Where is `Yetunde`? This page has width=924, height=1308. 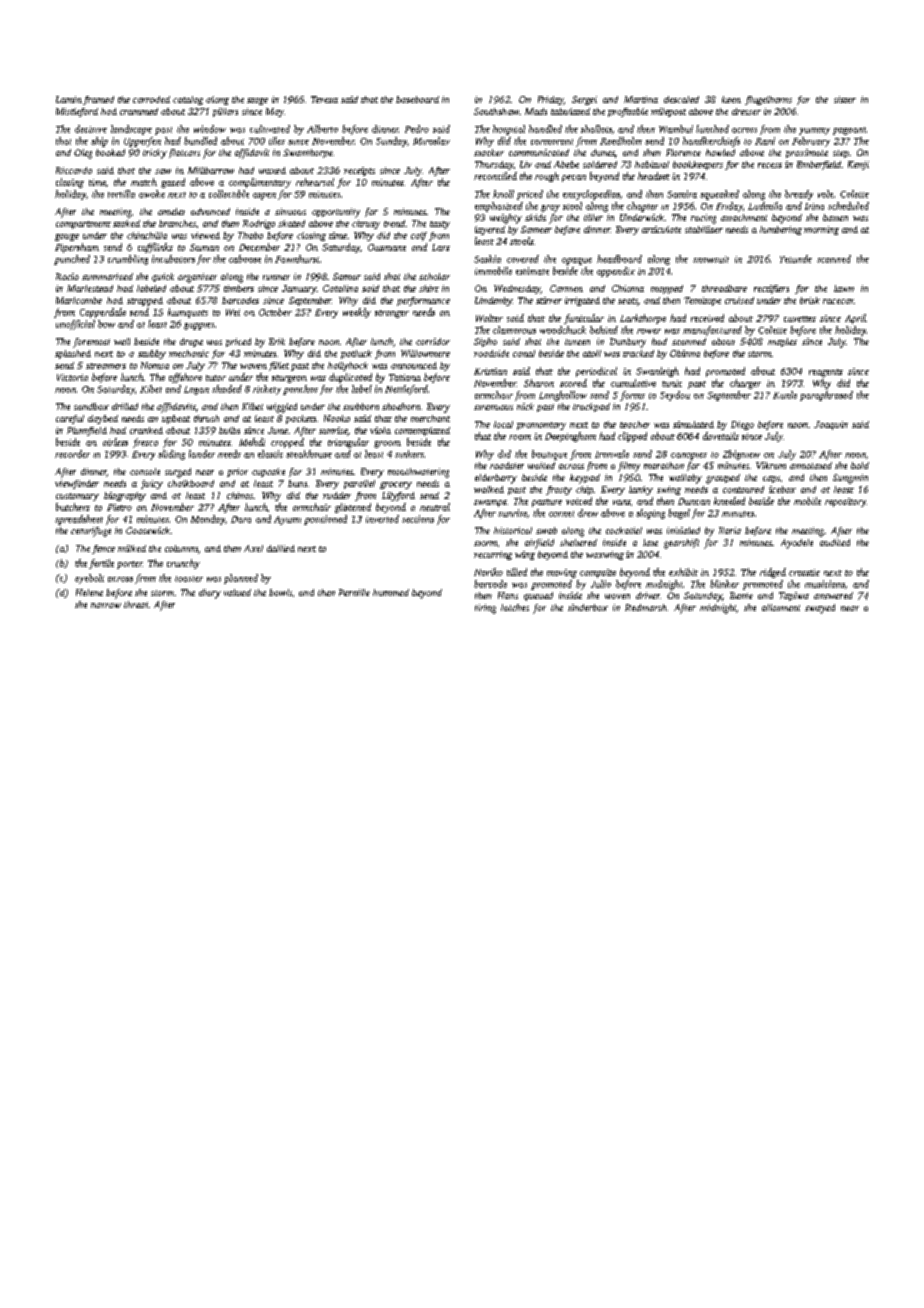
Yetunde is located at coordinates (796, 259).
